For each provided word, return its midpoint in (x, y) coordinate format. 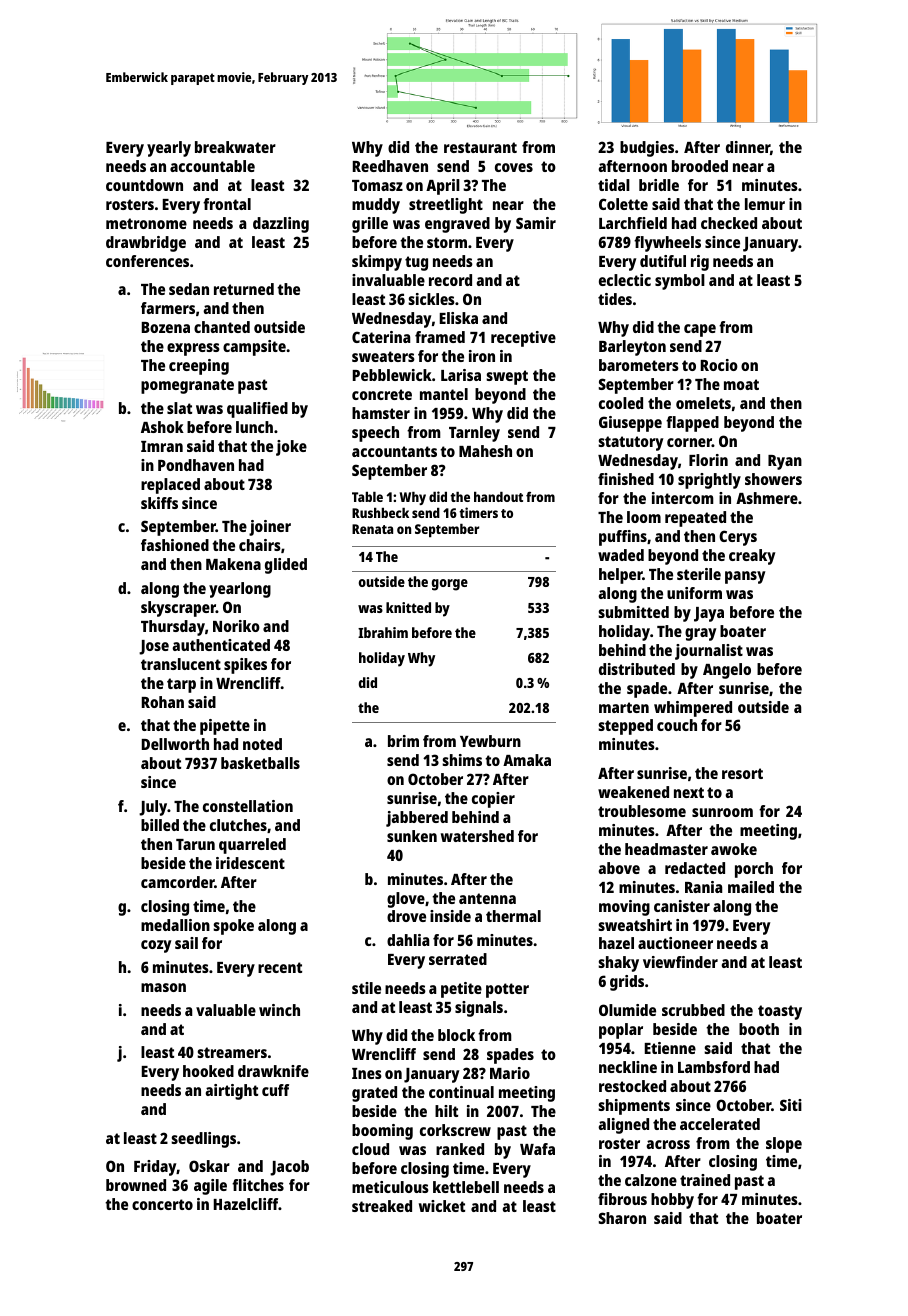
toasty (780, 1012)
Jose (154, 647)
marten (624, 707)
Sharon (622, 1218)
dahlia (408, 940)
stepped (625, 727)
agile (210, 1187)
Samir (536, 223)
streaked (382, 1206)
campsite (254, 348)
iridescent (250, 863)
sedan (189, 289)
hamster (381, 413)
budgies (647, 149)
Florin (708, 460)
